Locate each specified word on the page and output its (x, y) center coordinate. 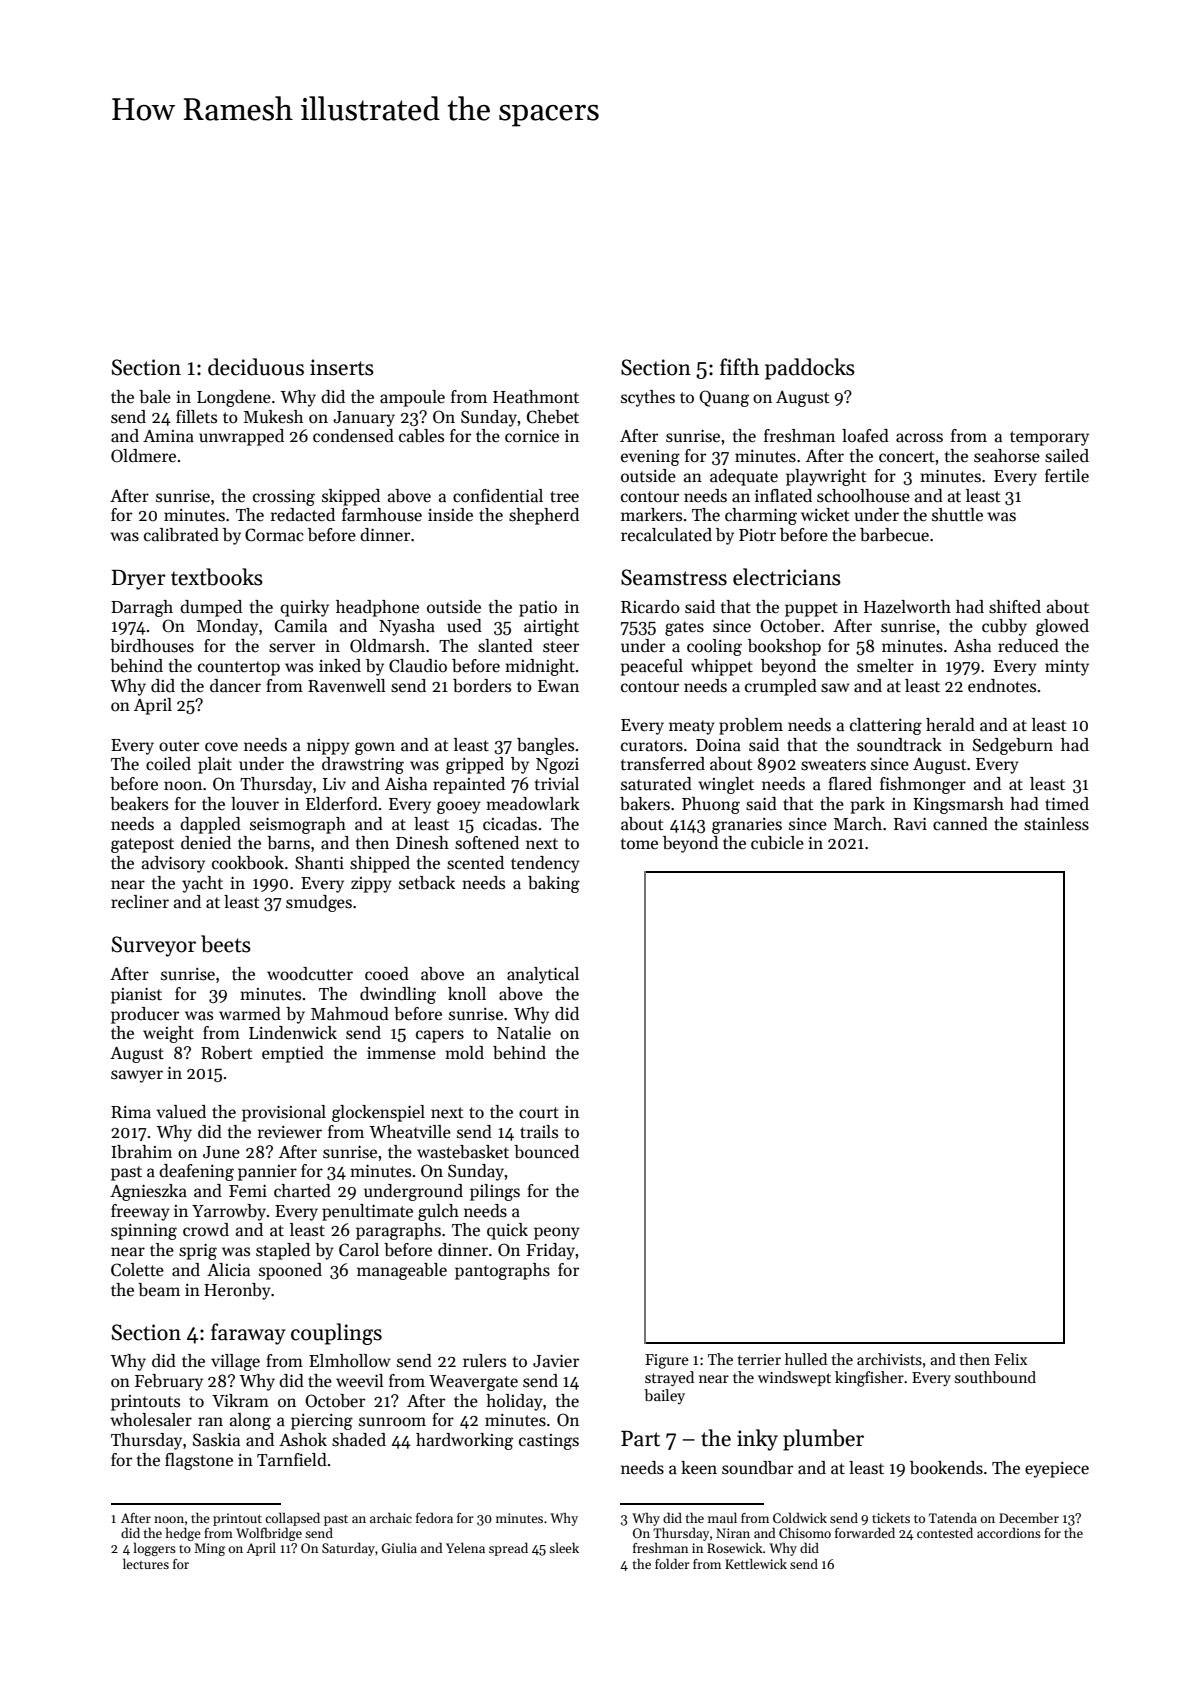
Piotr (757, 535)
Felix (1011, 1359)
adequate (744, 477)
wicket (825, 514)
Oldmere (143, 456)
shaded (359, 1440)
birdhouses (152, 646)
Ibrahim (141, 1152)
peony (557, 1233)
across (919, 438)
